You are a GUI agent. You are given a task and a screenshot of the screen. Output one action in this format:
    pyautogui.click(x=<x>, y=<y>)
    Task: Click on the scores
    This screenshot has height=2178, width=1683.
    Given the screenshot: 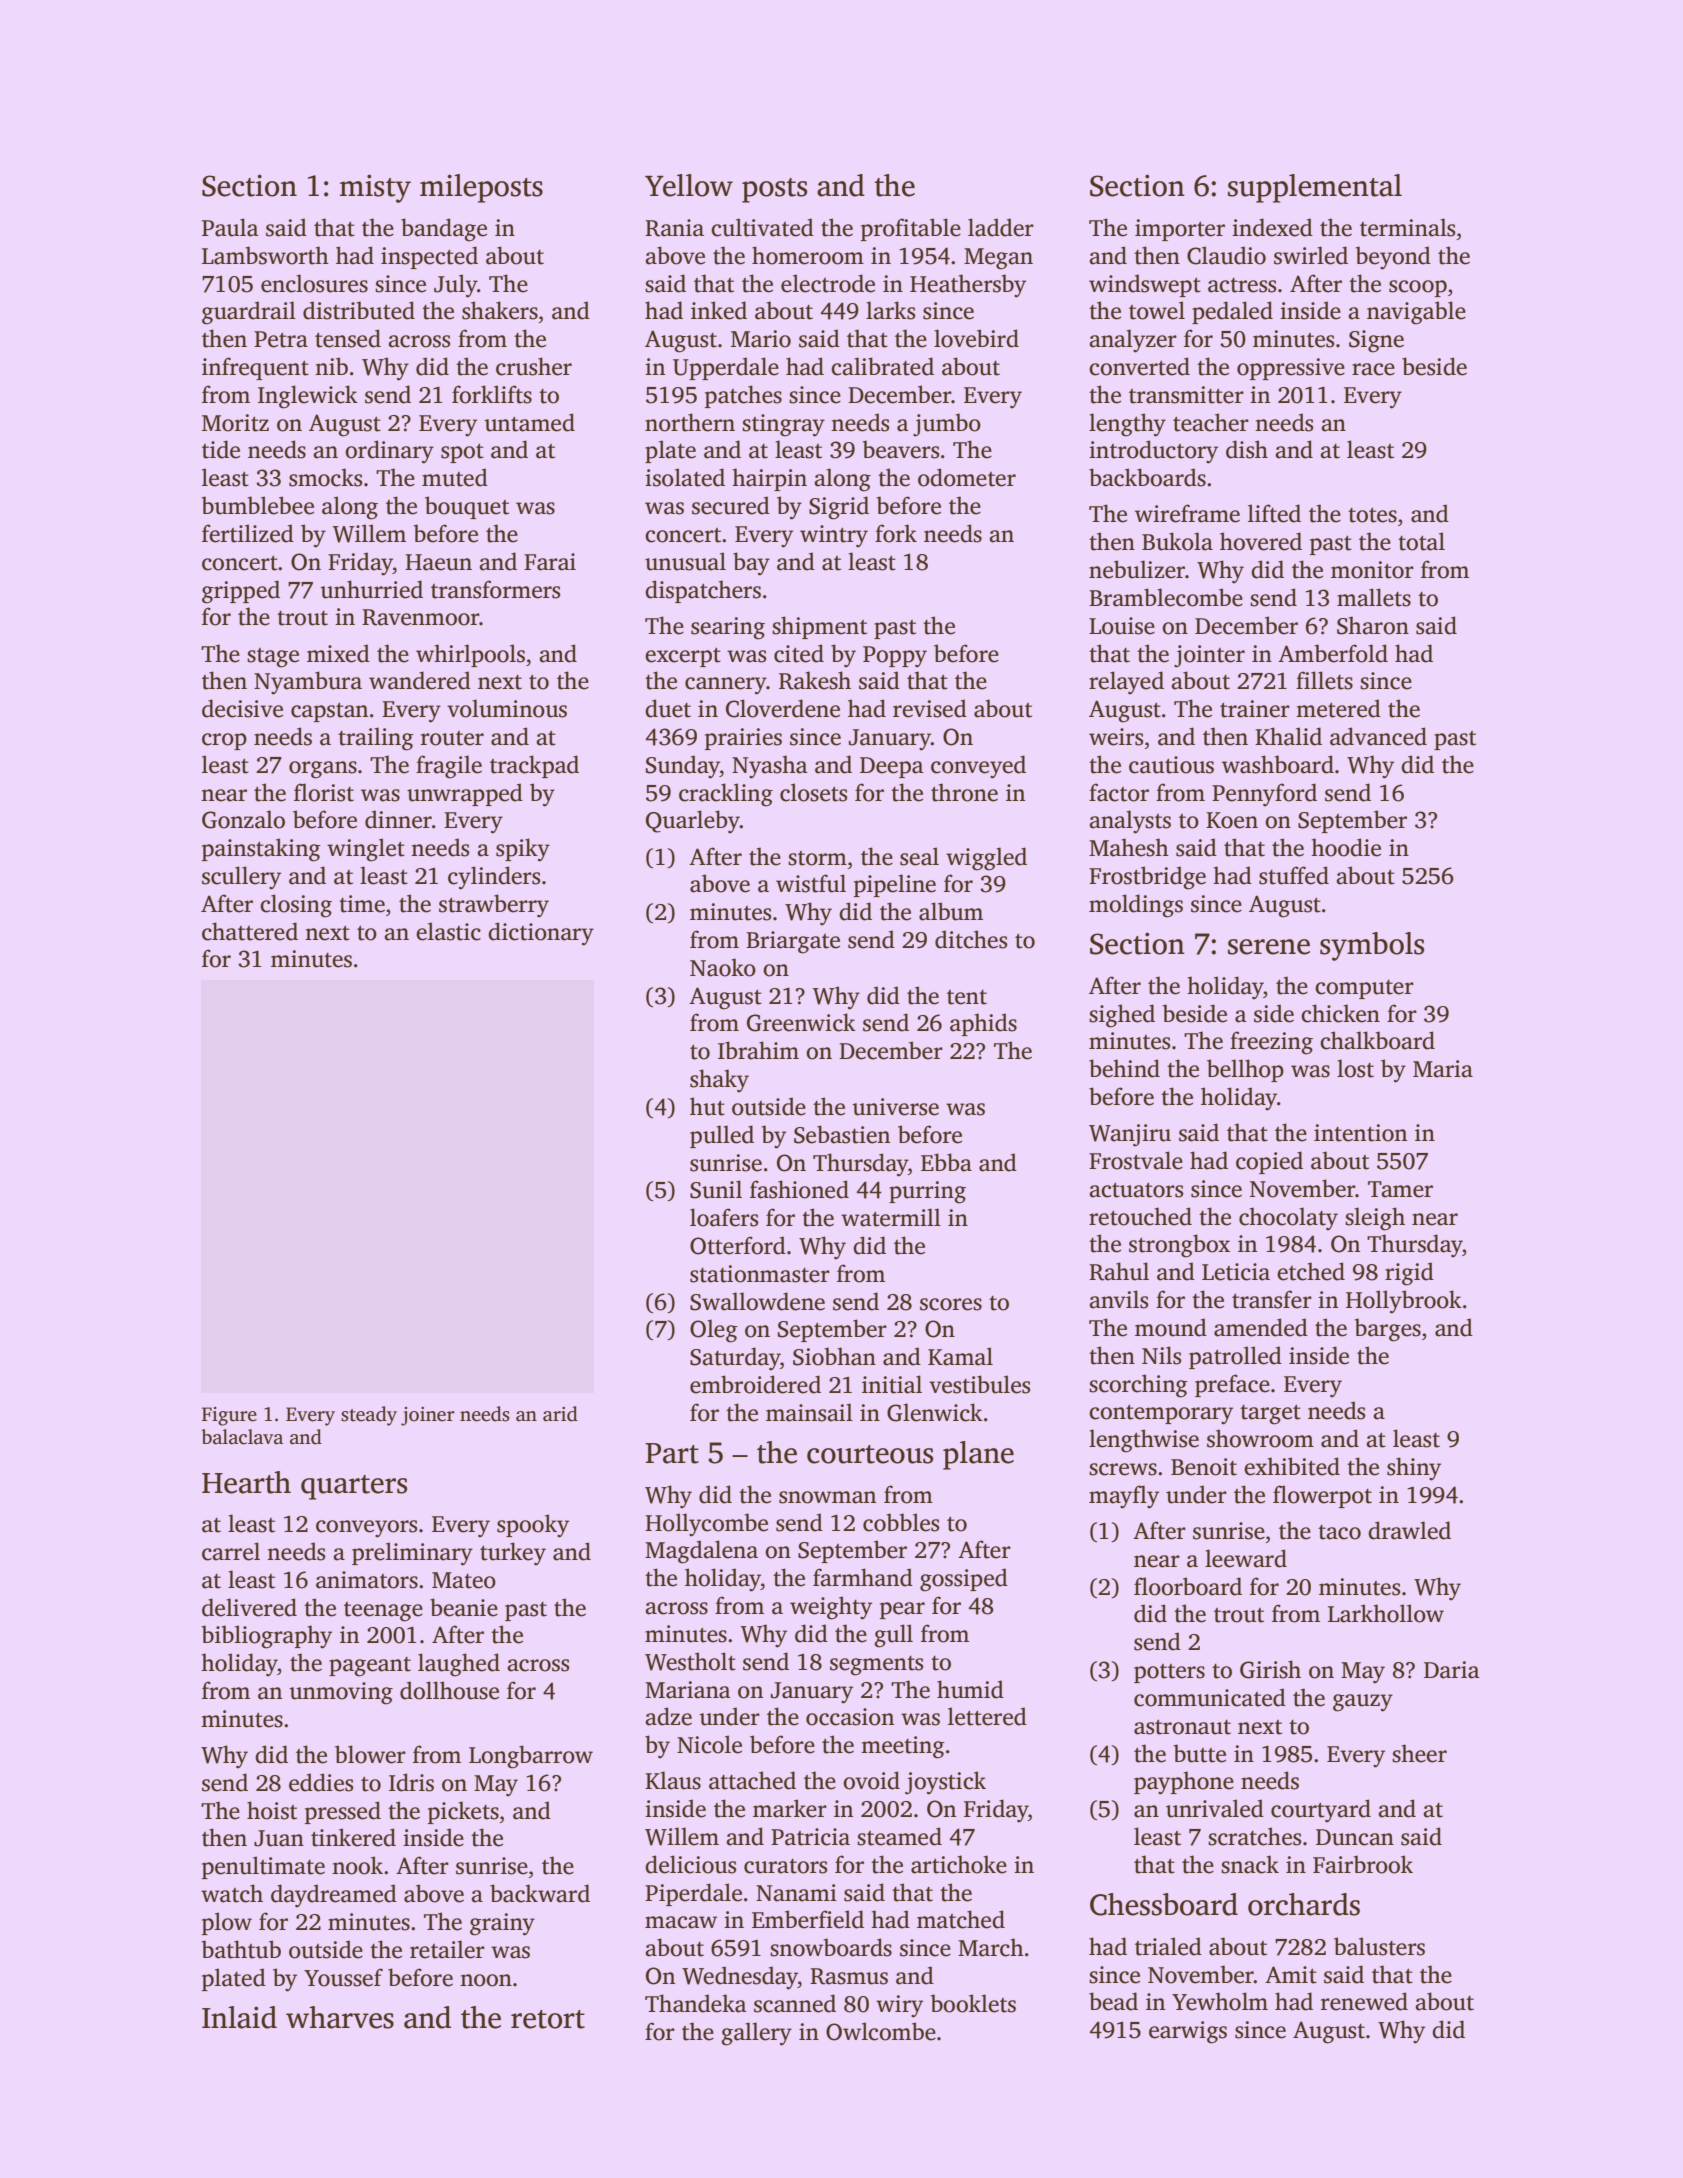 What is the action you would take?
    pyautogui.click(x=951, y=1304)
